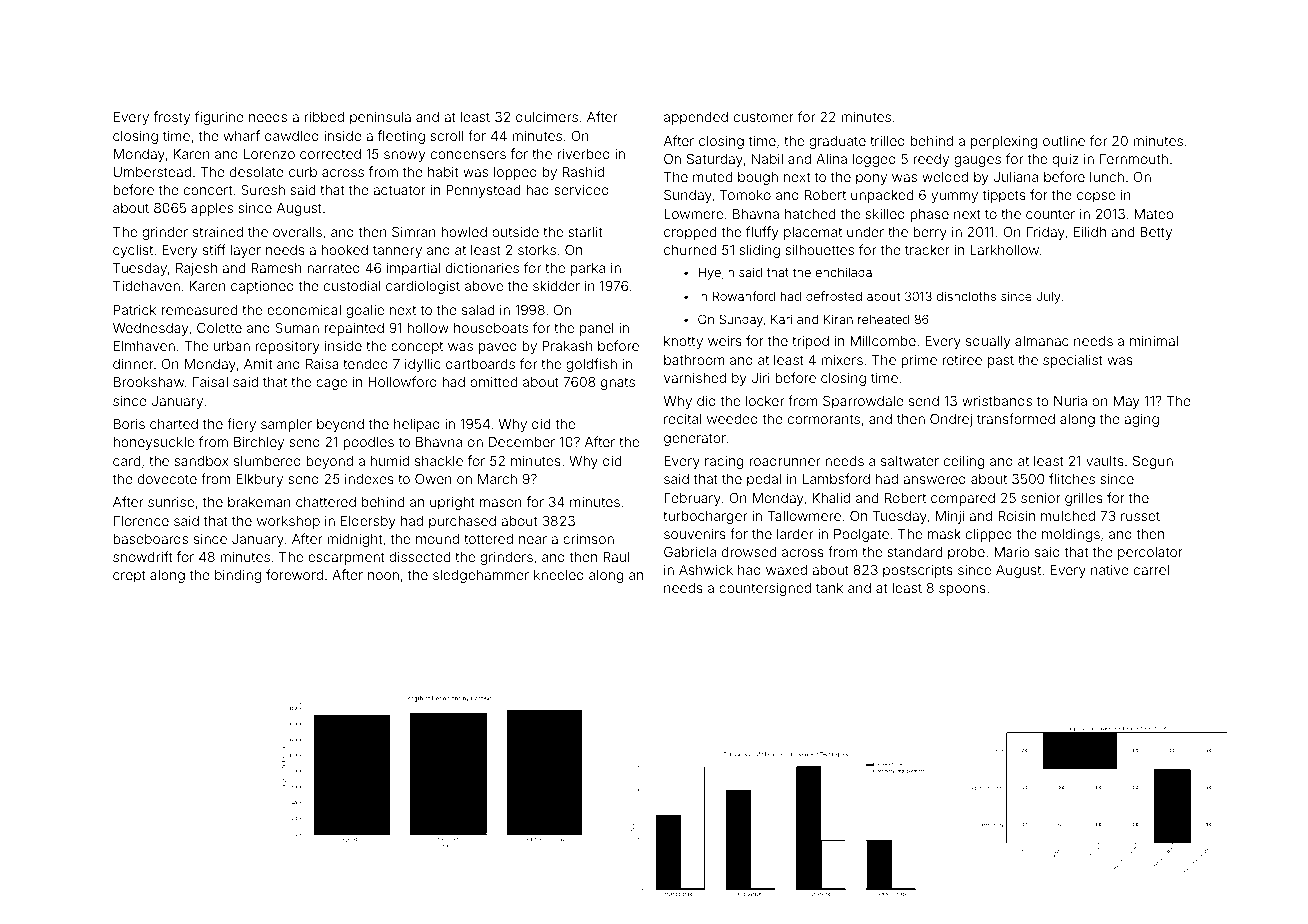 This page has width=1308, height=924. What do you see at coordinates (583, 153) in the page?
I see `riverbed` at bounding box center [583, 153].
